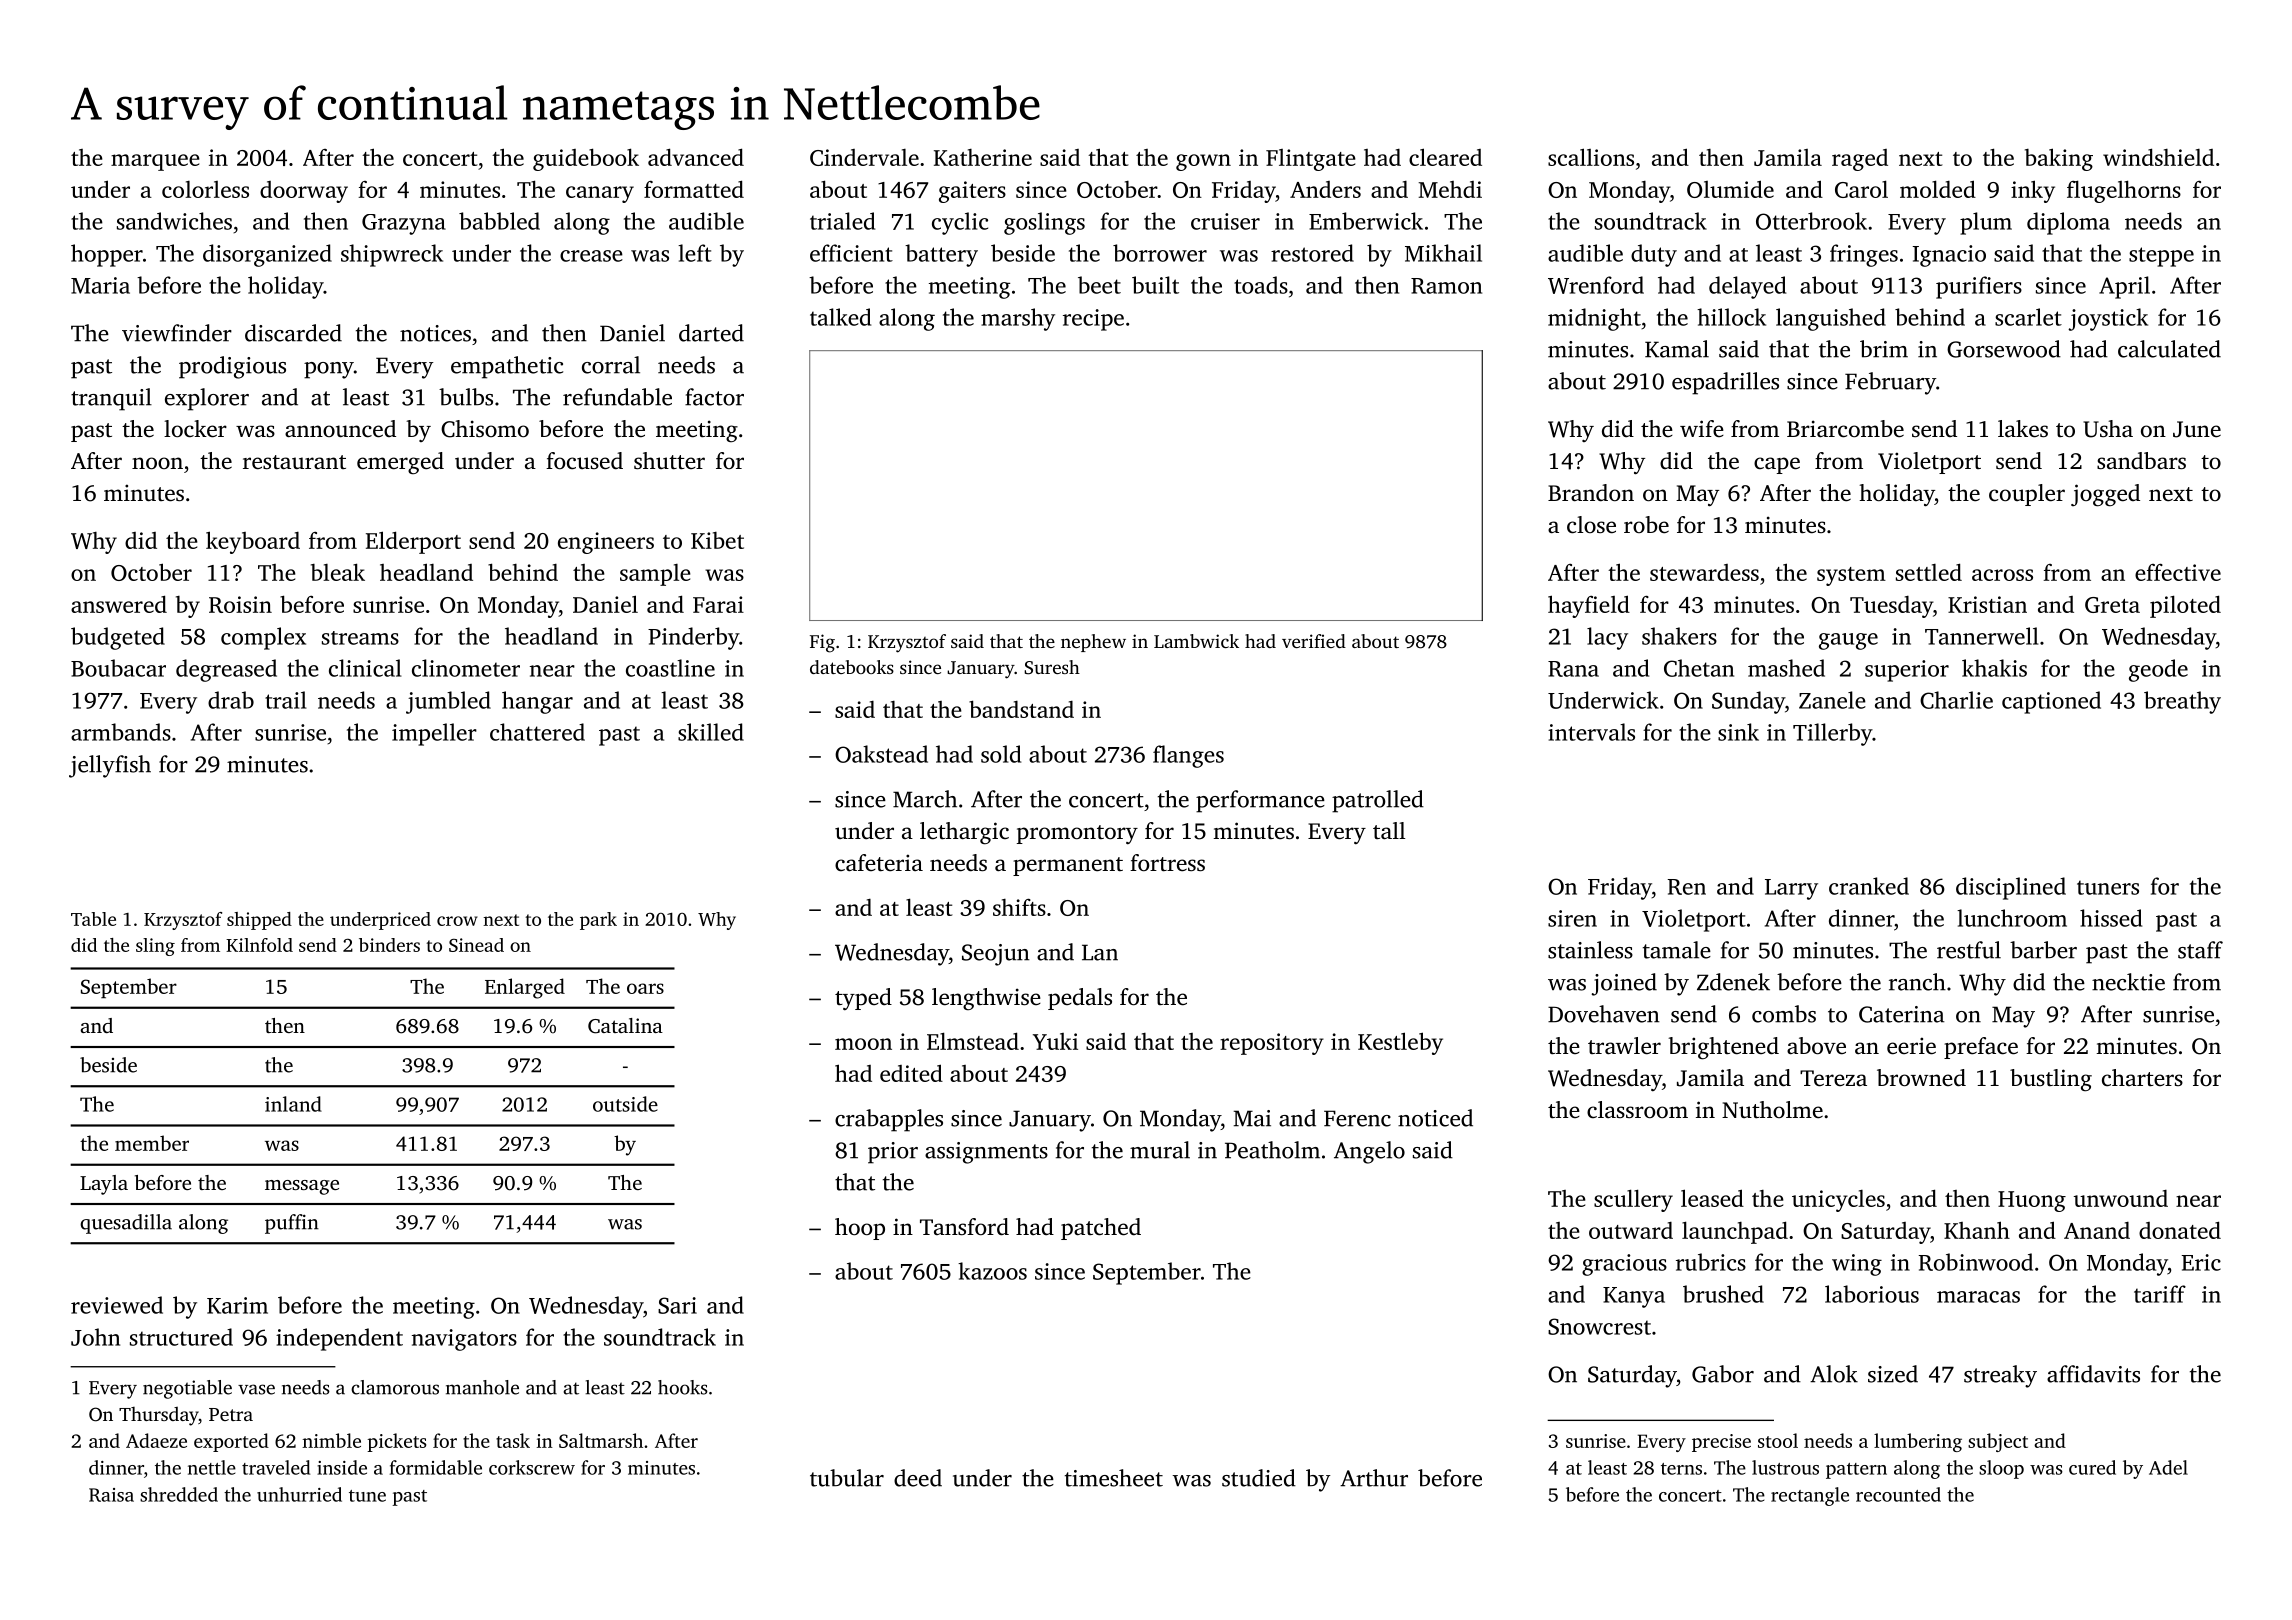 The width and height of the screenshot is (2292, 1620). I want to click on nephew, so click(1093, 643).
